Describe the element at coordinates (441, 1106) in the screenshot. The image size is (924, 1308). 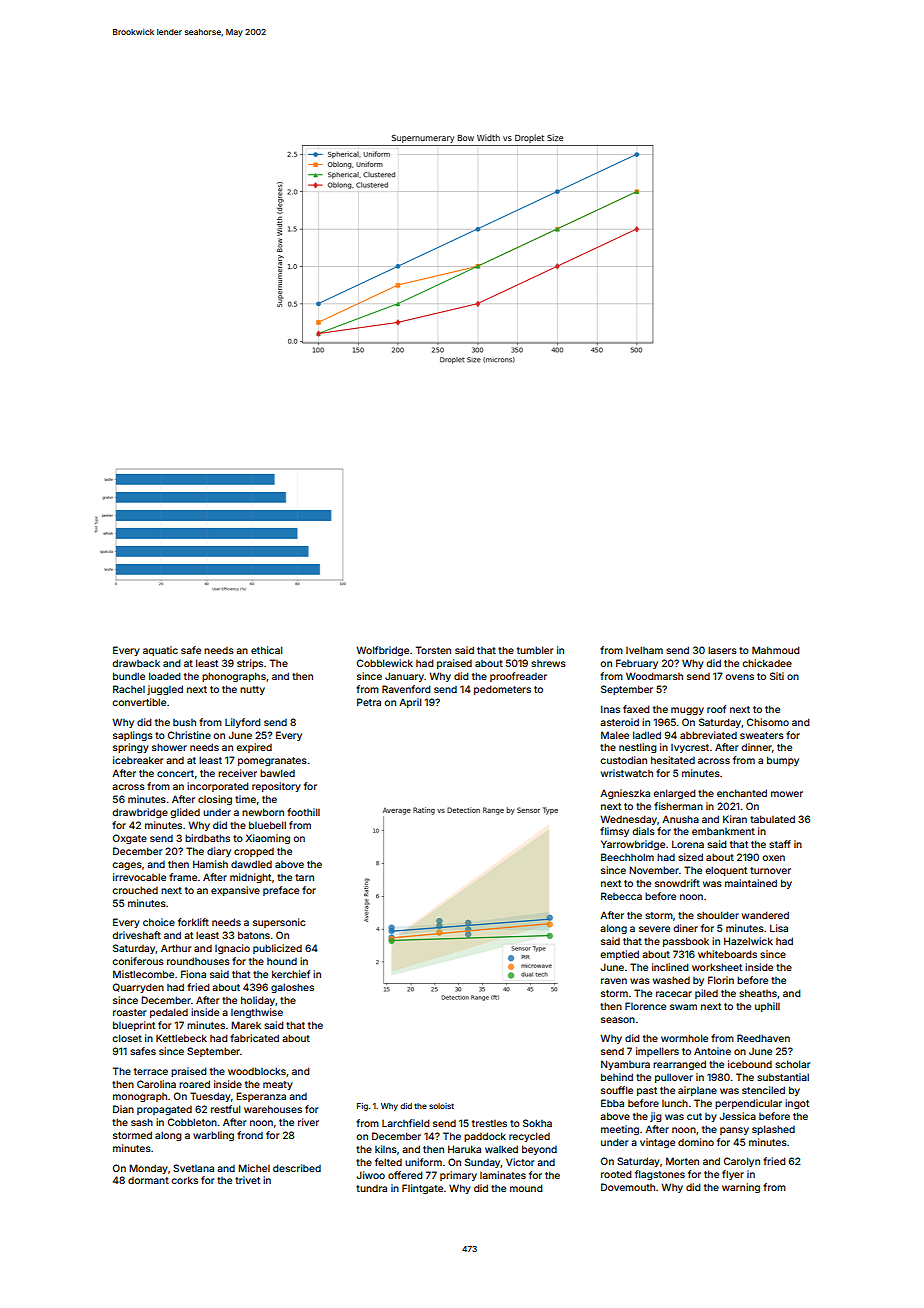
I see `soloist` at that location.
